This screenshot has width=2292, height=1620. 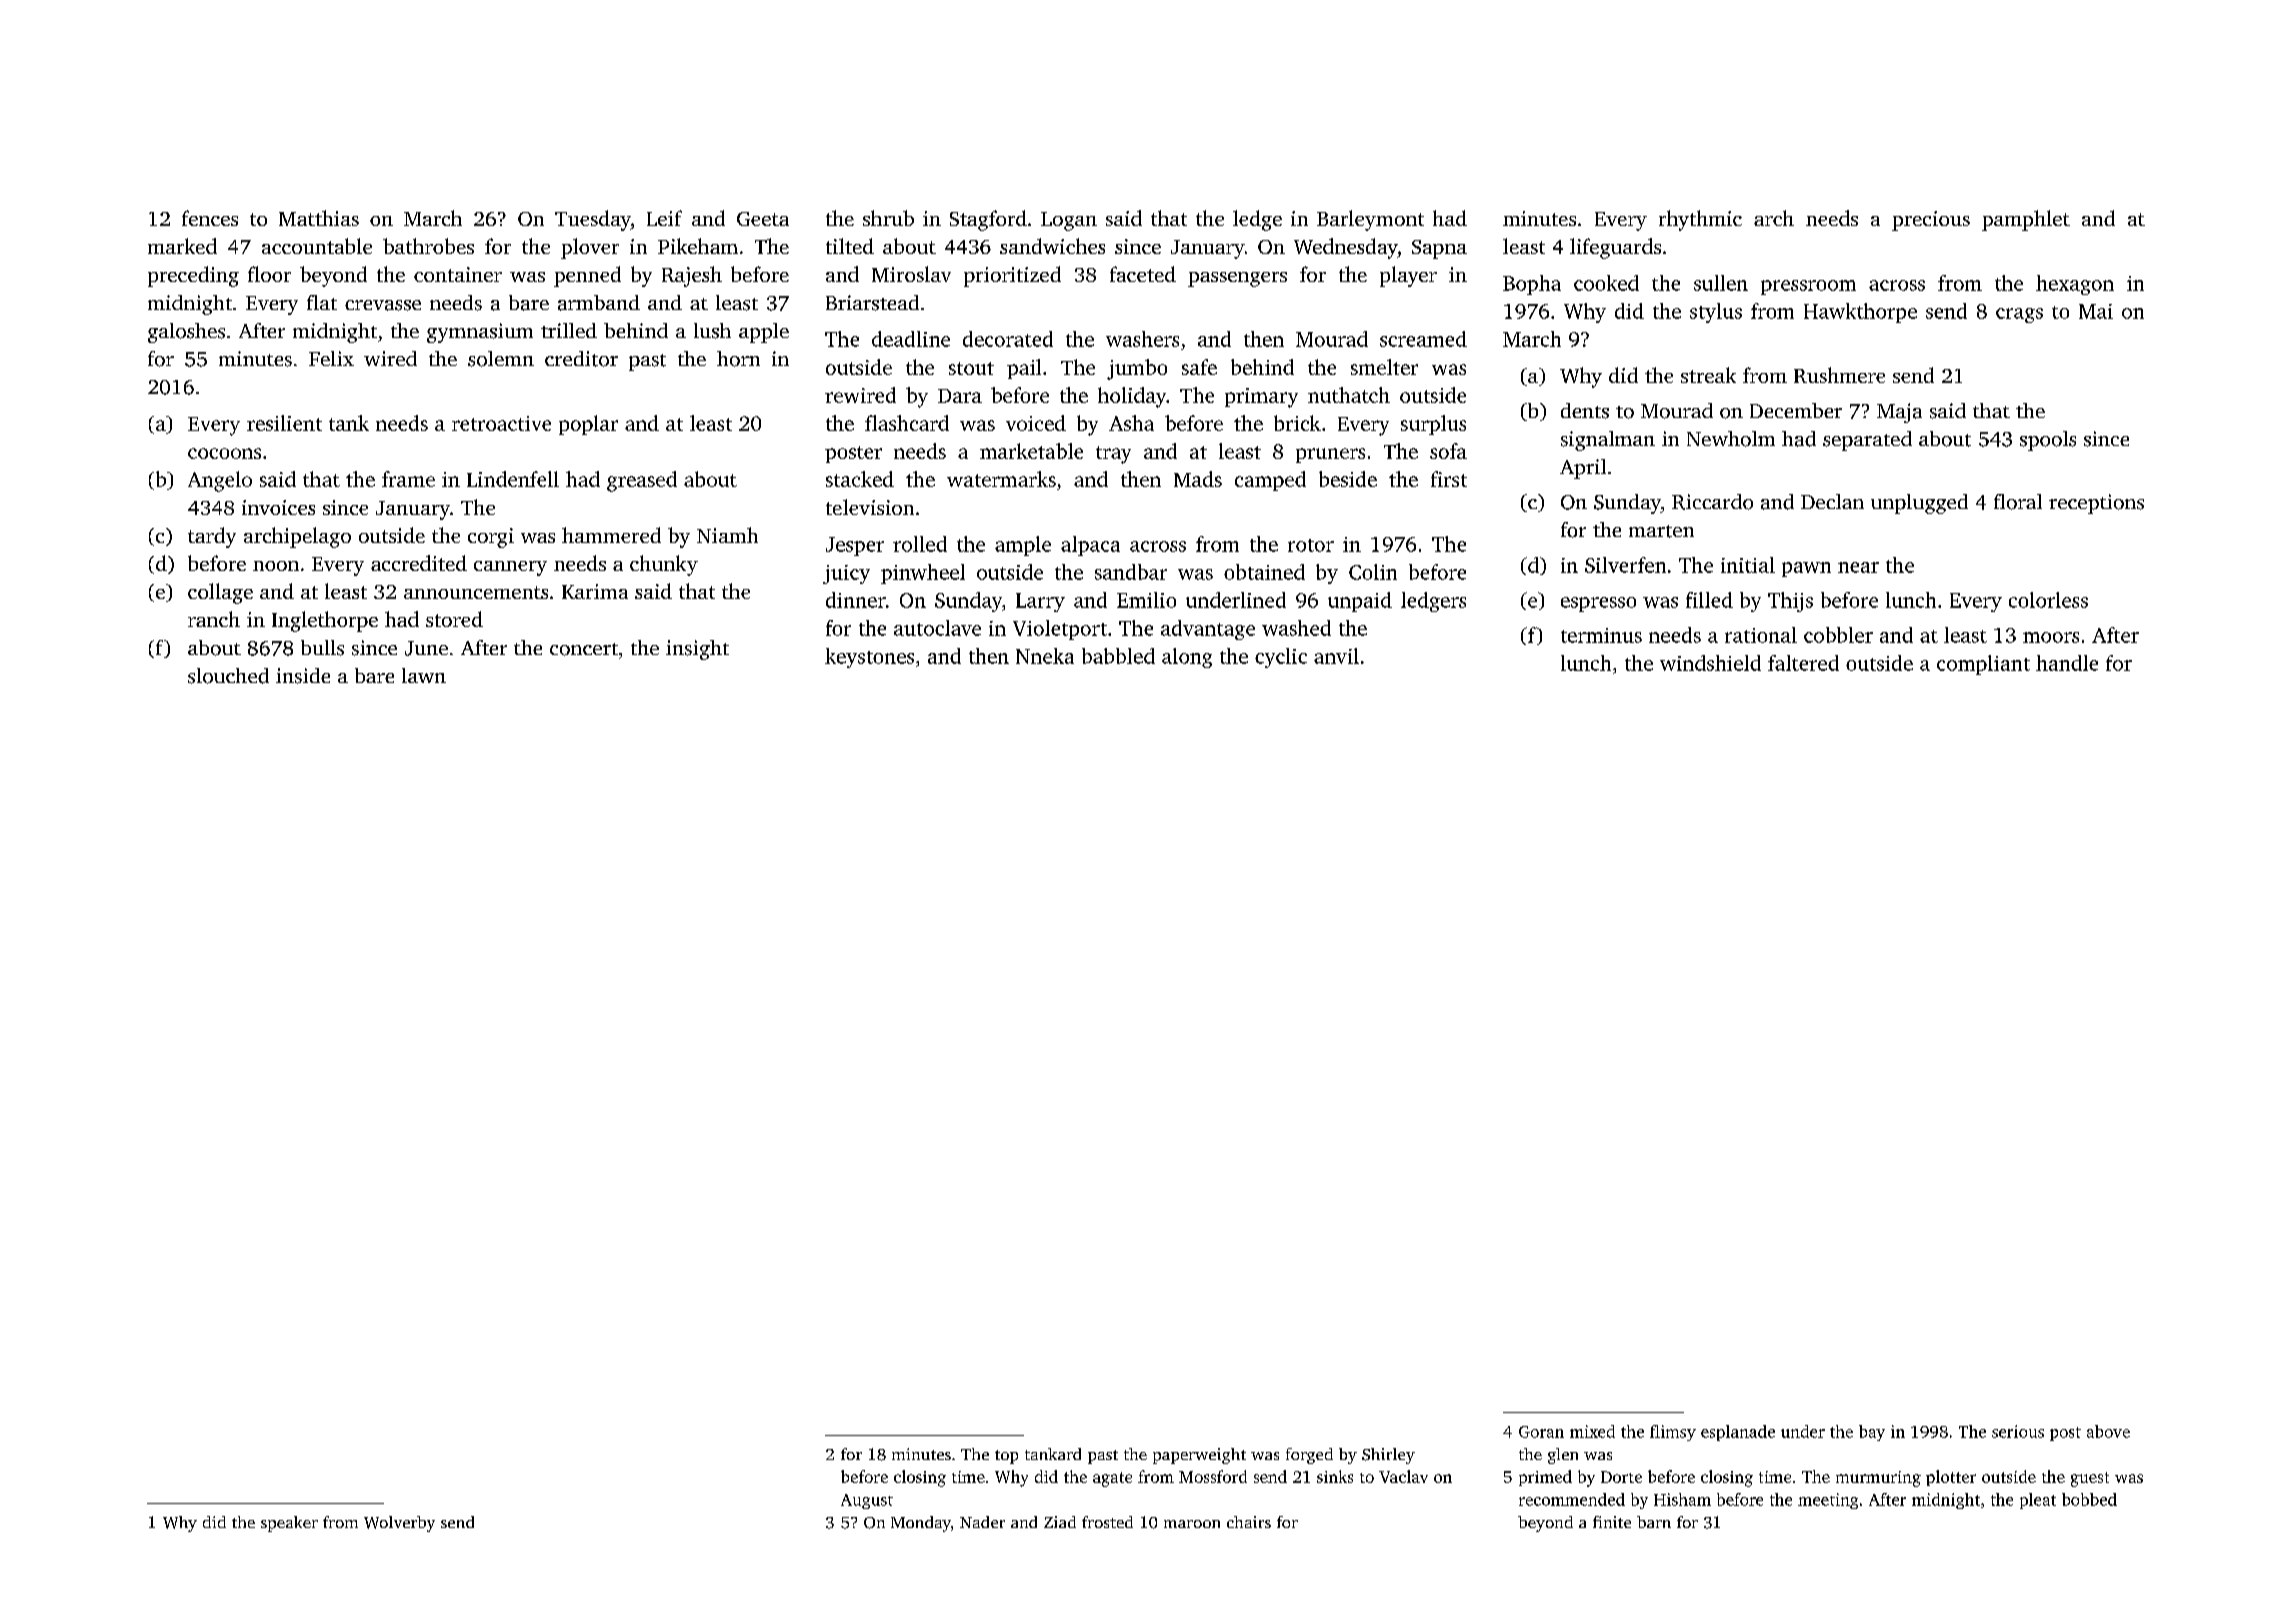 What do you see at coordinates (593, 220) in the screenshot?
I see `Tuesday` at bounding box center [593, 220].
